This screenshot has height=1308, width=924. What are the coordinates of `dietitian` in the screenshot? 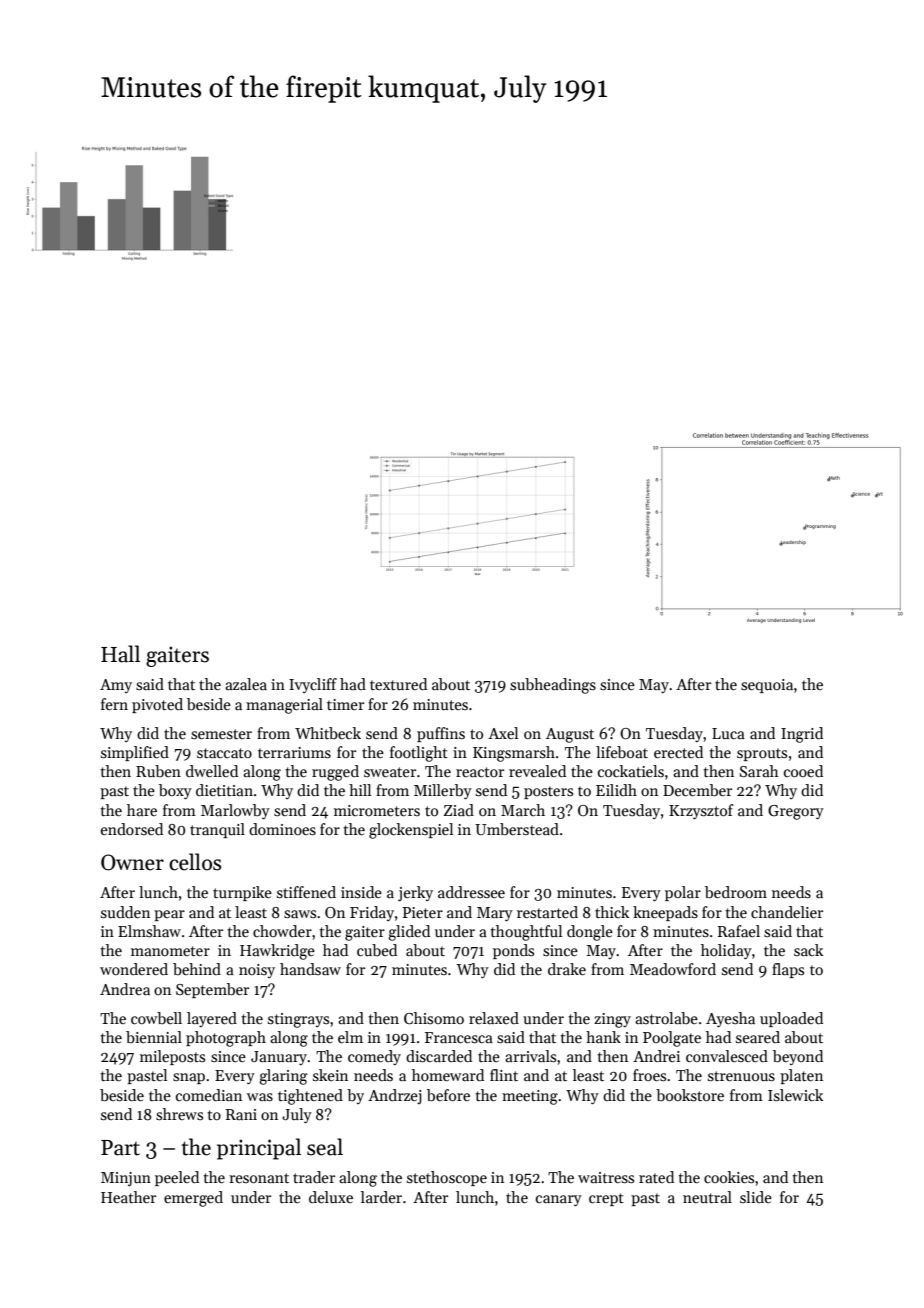 It's located at (224, 790).
